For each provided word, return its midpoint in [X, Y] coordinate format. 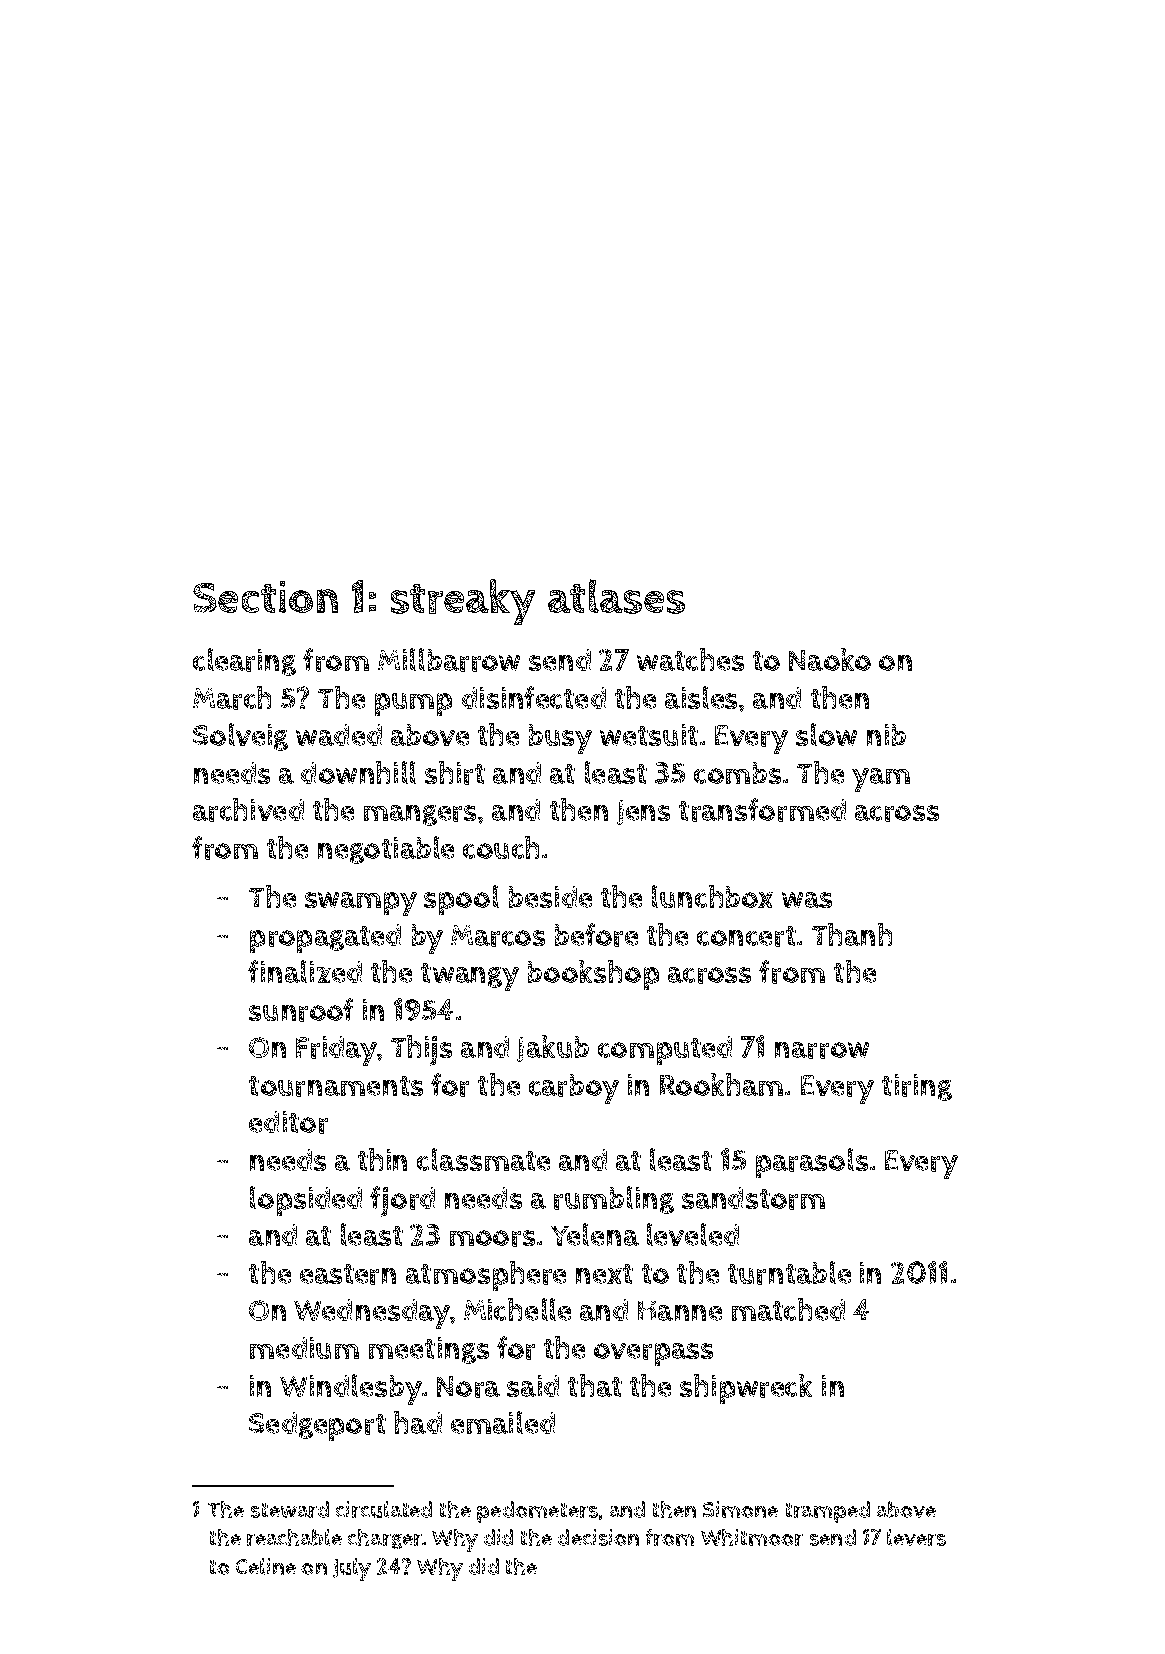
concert [746, 936]
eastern [348, 1274]
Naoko [830, 659]
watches [690, 659]
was [807, 900]
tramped [828, 1512]
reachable [294, 1537]
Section [265, 597]
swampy [361, 904]
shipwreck [746, 1389]
